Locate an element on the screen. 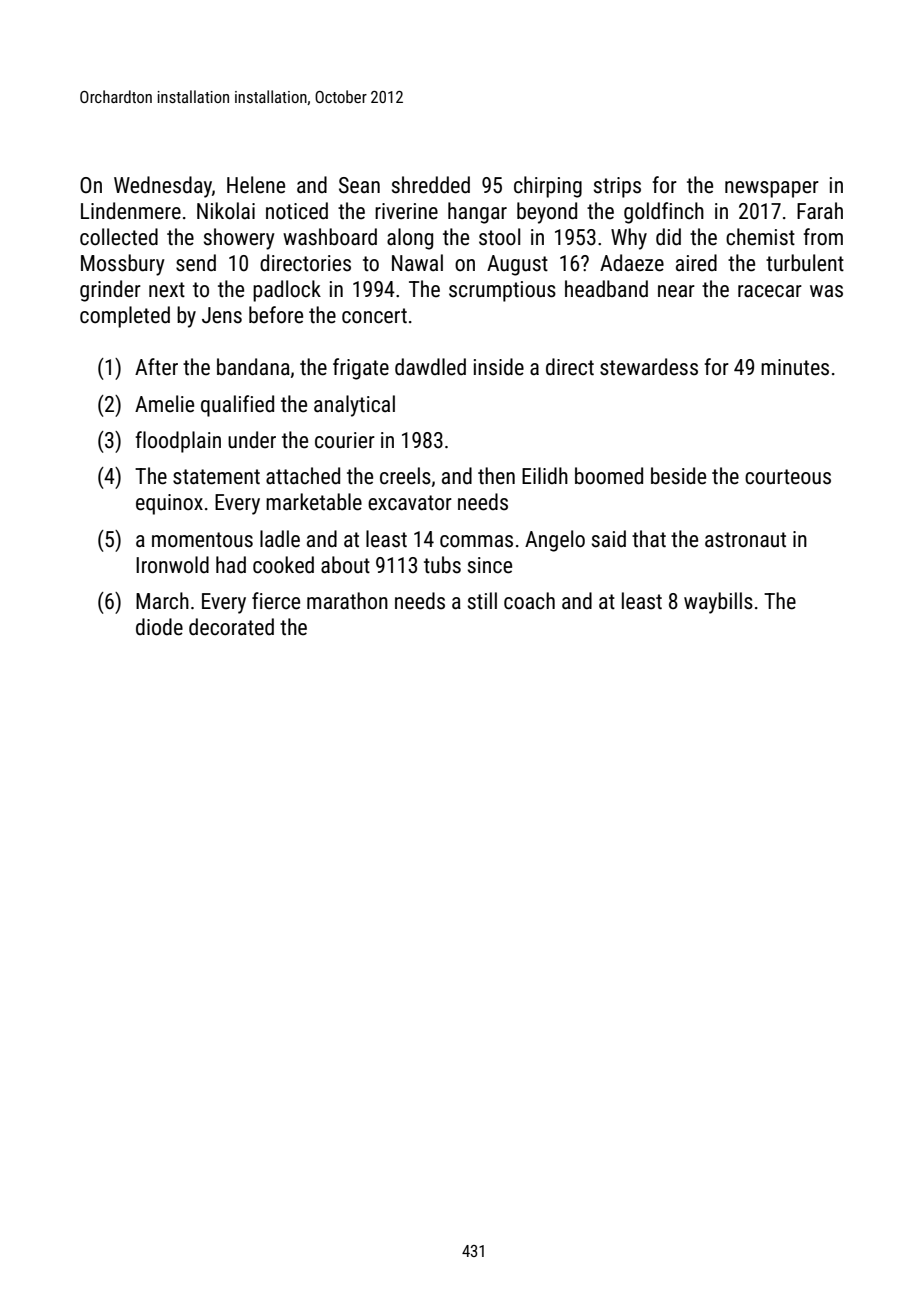 The height and width of the screenshot is (1311, 924). Helene is located at coordinates (256, 185).
